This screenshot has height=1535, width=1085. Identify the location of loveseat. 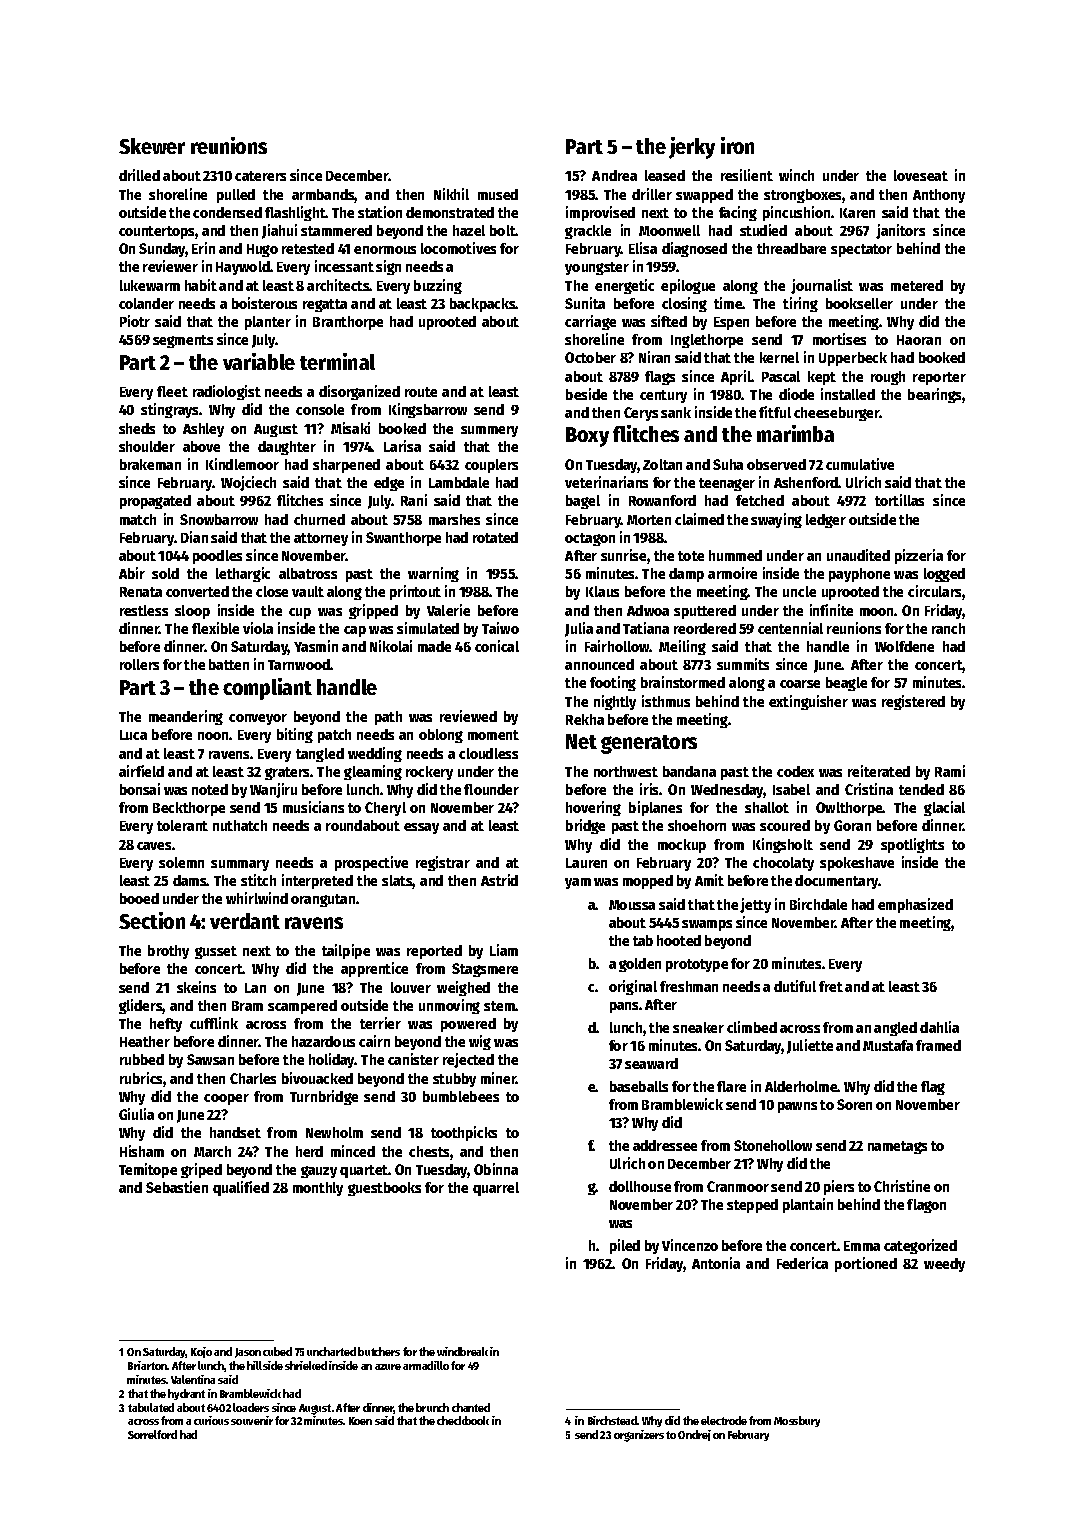
(921, 175).
